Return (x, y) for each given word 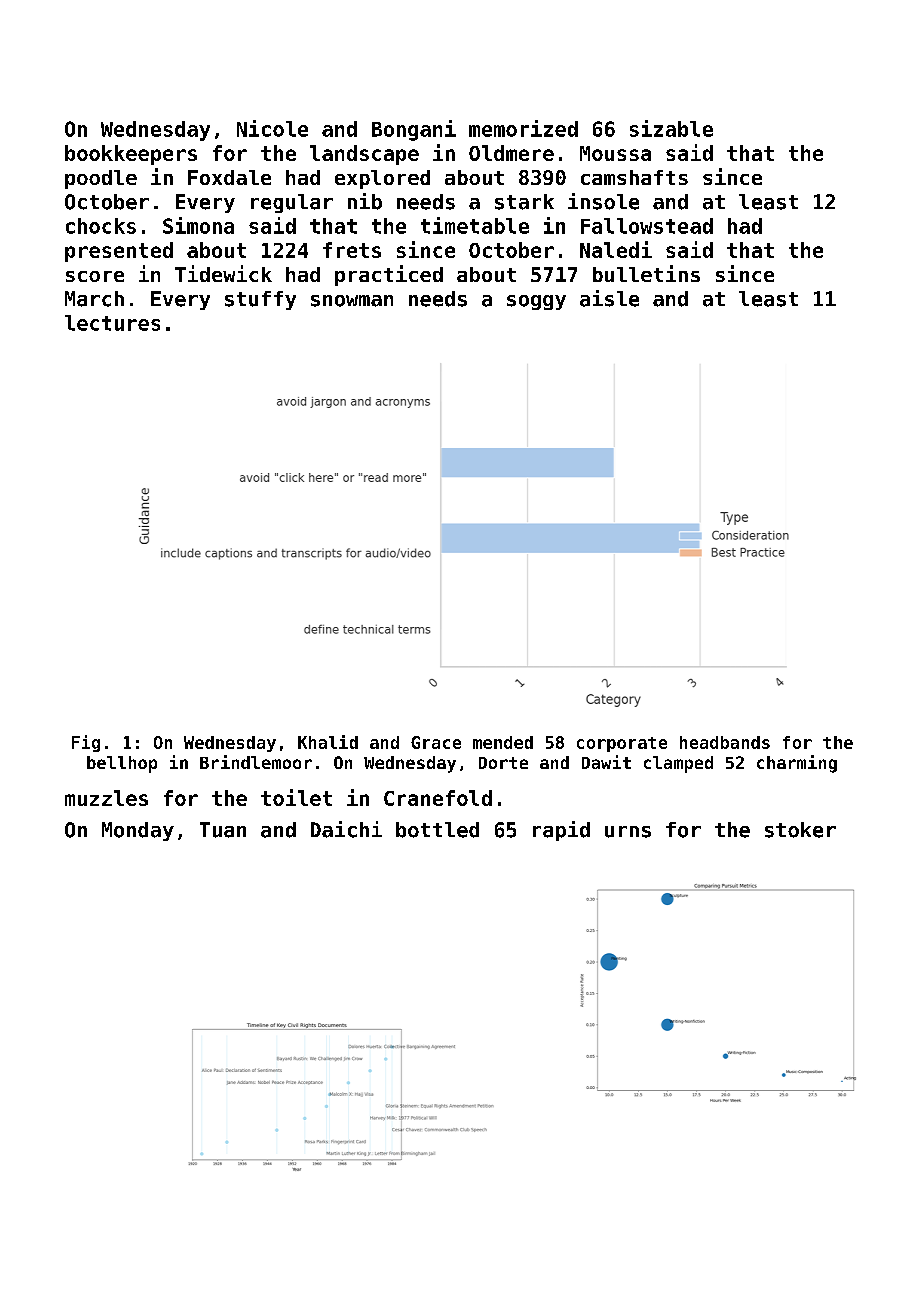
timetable (475, 225)
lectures (112, 323)
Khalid (328, 742)
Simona (198, 225)
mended (503, 742)
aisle (609, 298)
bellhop (122, 764)
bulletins (646, 273)
